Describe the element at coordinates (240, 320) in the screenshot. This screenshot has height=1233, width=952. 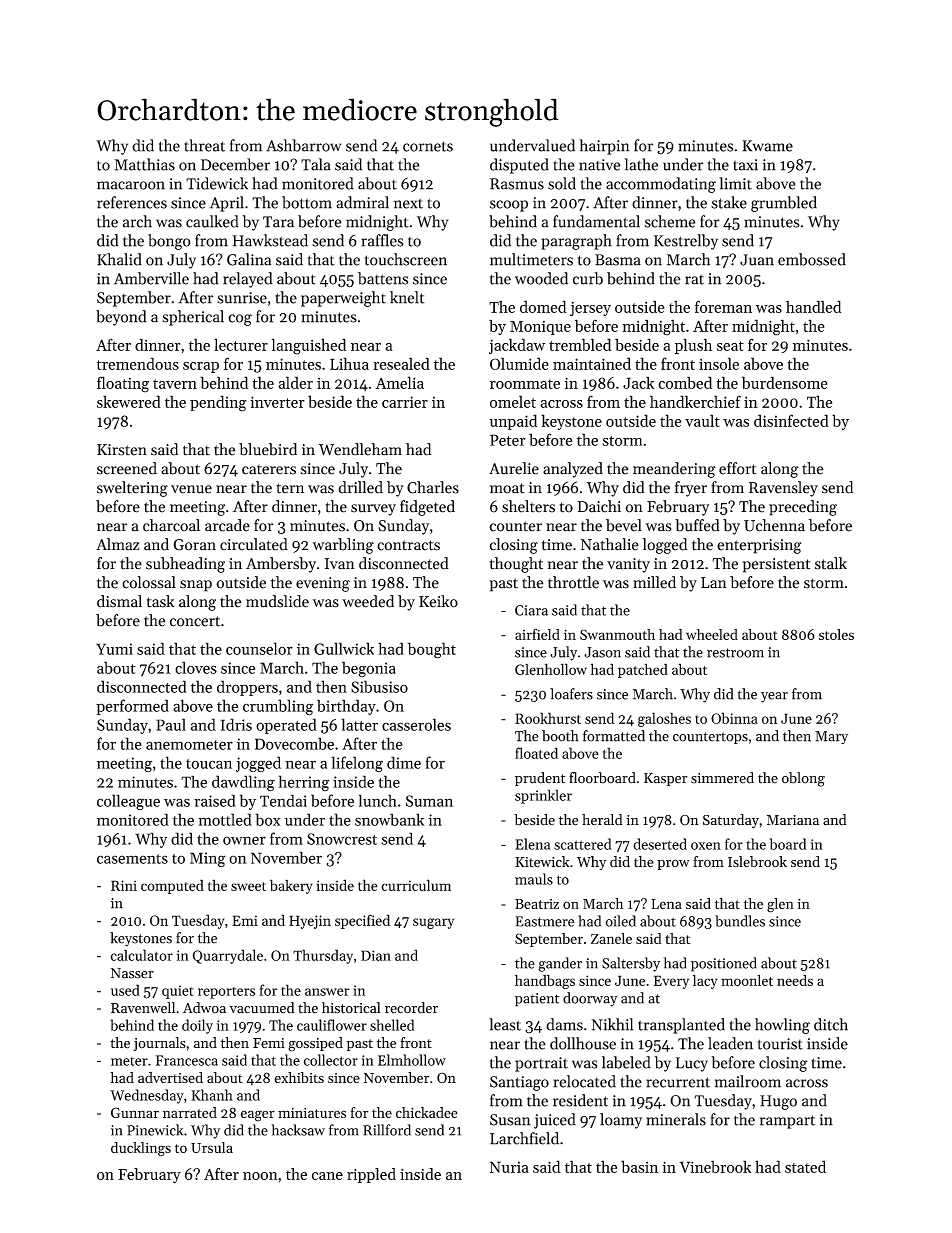
I see `cog` at that location.
